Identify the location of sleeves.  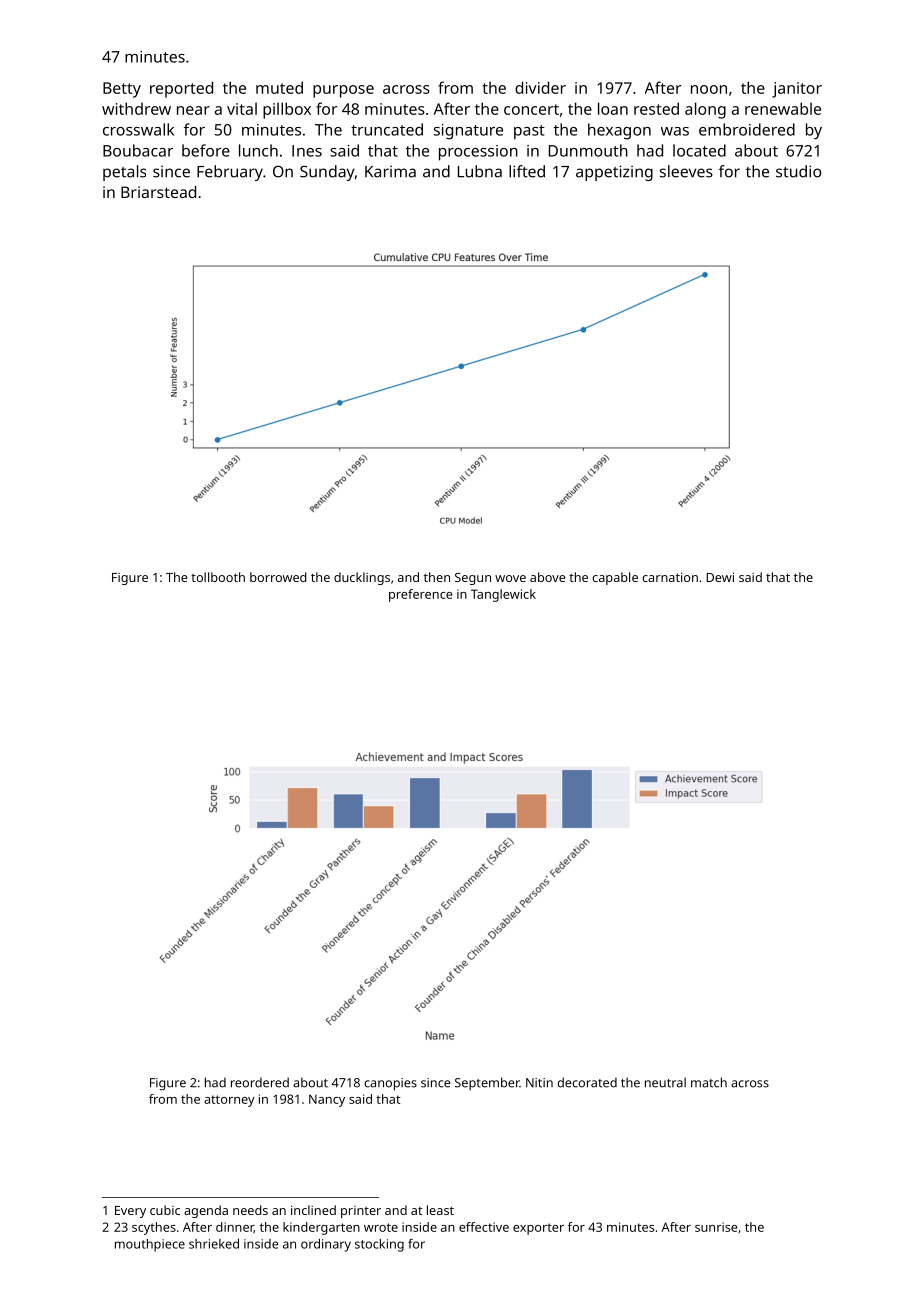
(686, 171).
